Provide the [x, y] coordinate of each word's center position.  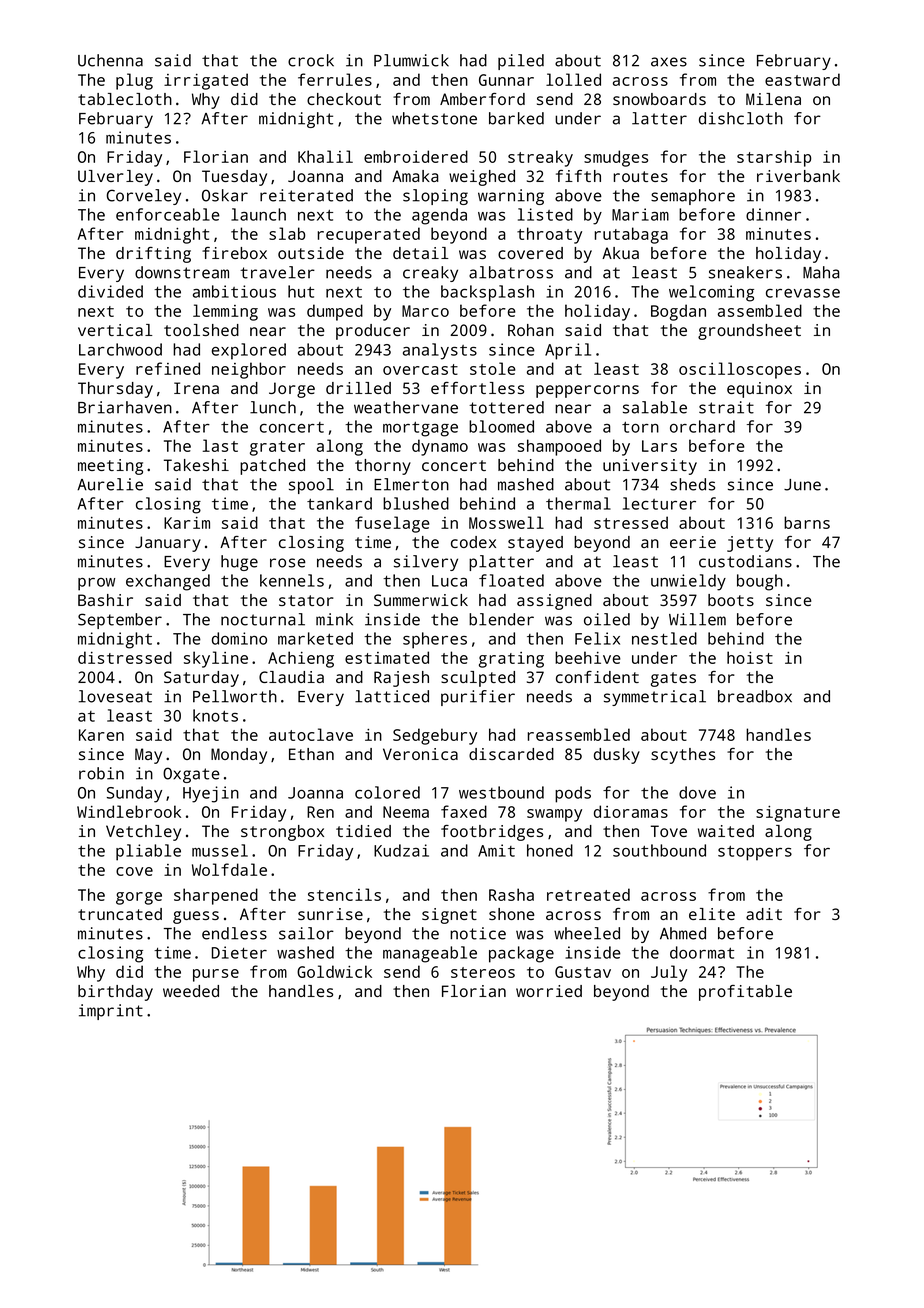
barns [807, 522]
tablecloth [125, 99]
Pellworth [235, 696]
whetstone [434, 118]
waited [726, 831]
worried [549, 991]
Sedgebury [435, 736]
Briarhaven [125, 407]
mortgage [420, 429]
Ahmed [683, 933]
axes [669, 62]
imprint [111, 1012]
